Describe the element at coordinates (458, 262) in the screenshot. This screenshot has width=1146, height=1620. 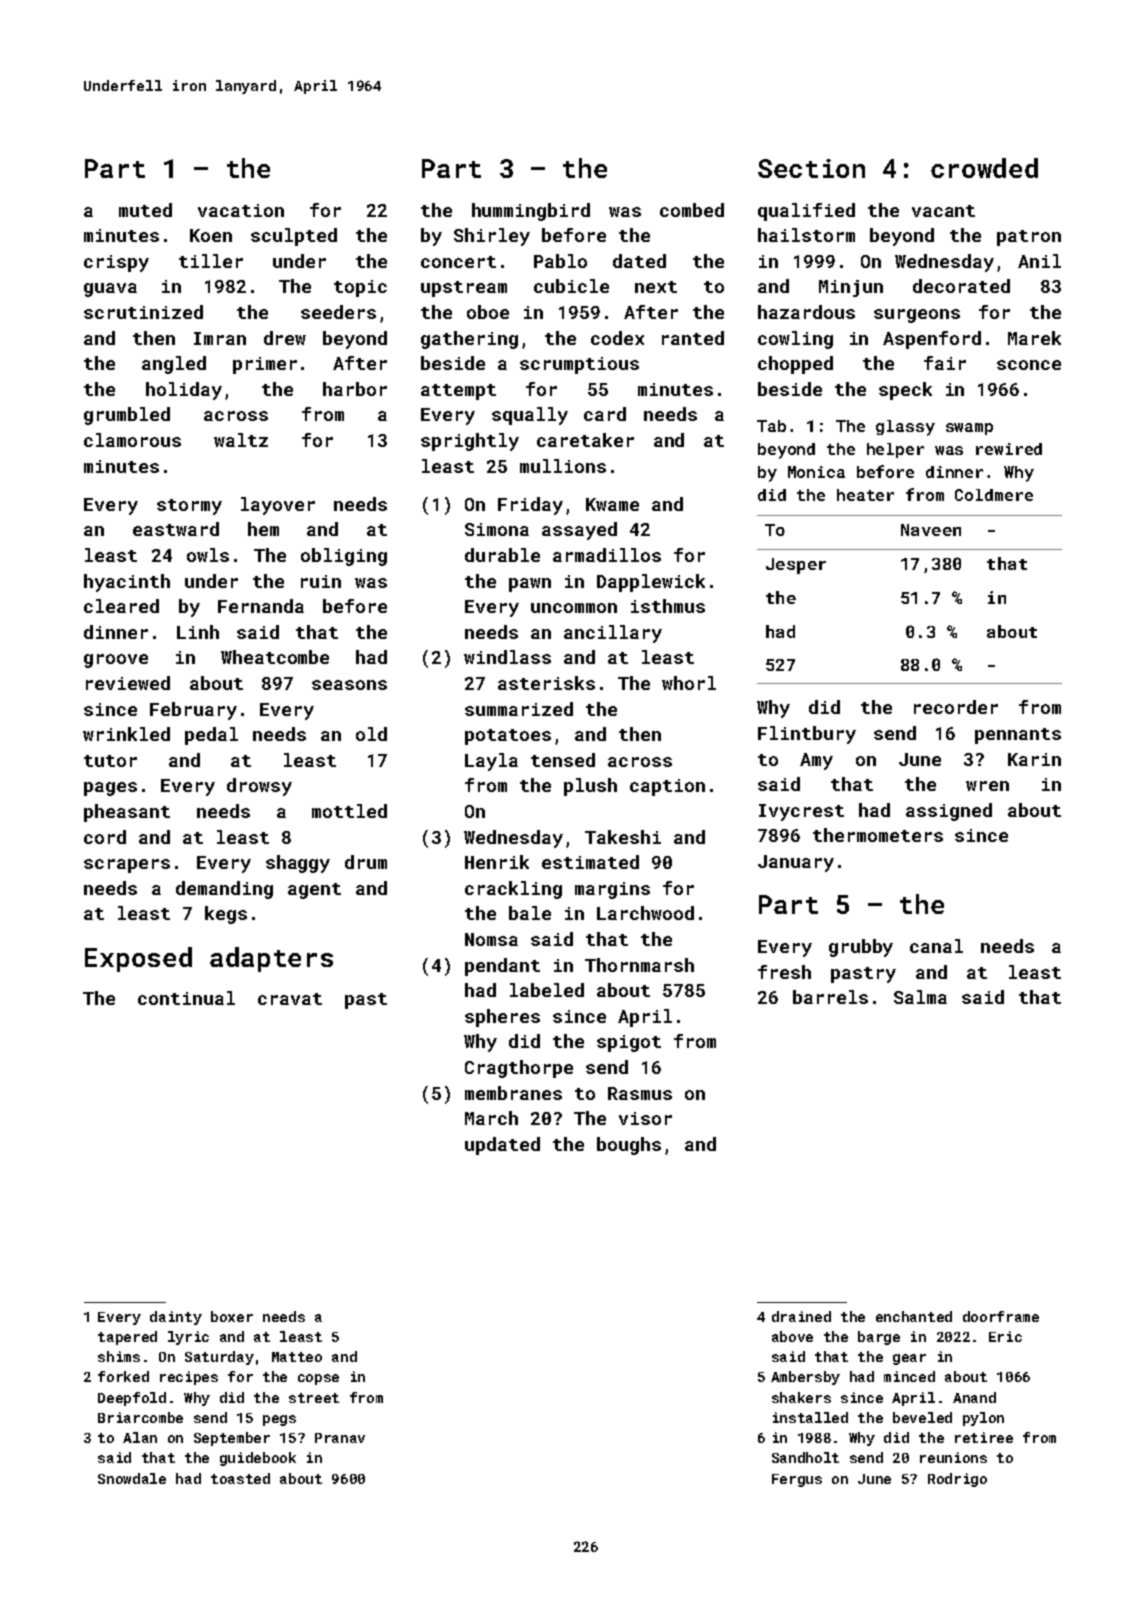
I see `concert` at that location.
